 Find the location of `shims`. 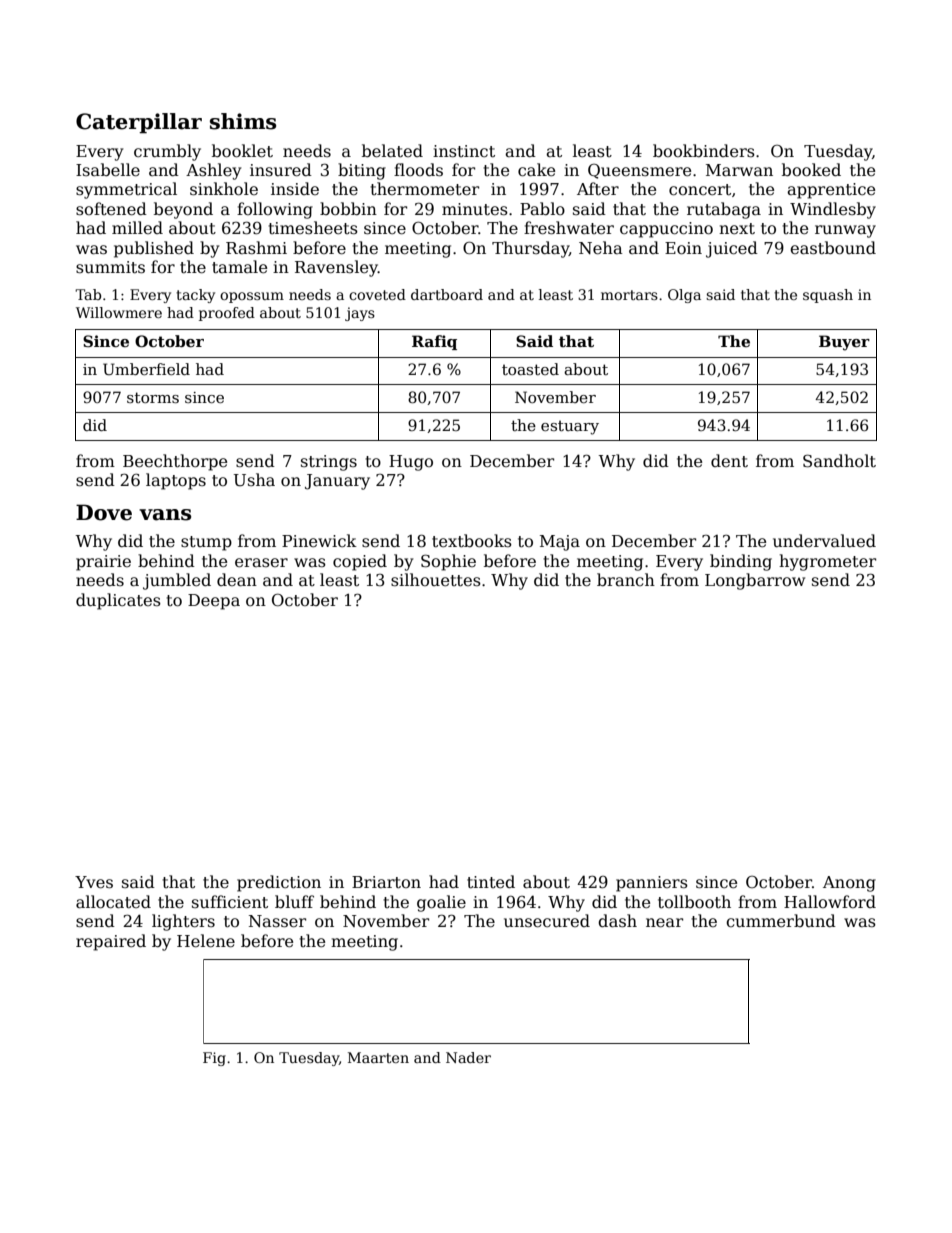

shims is located at coordinates (243, 121).
